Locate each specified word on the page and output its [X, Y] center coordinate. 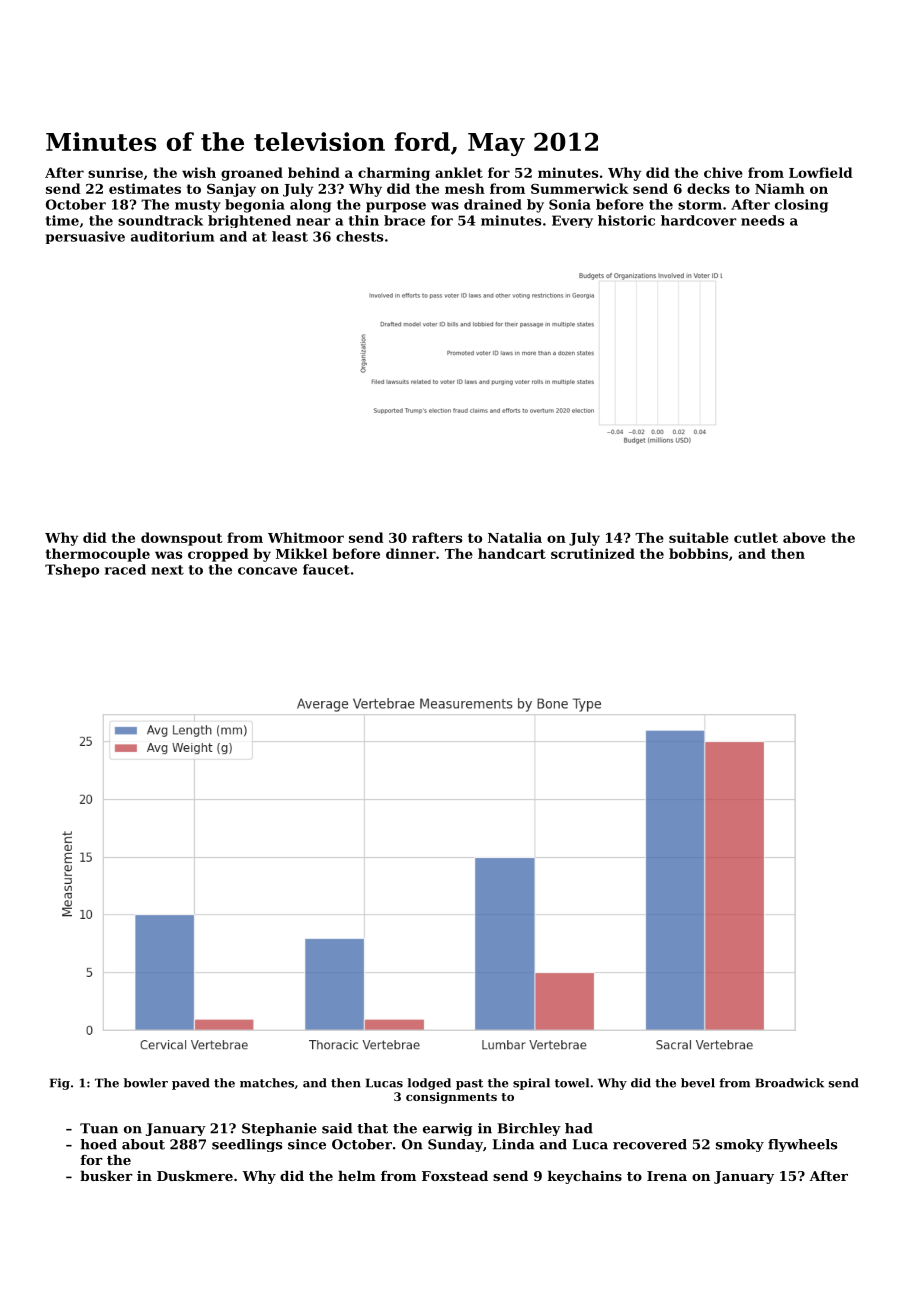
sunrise [115, 172]
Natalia [515, 537]
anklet [459, 172]
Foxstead [455, 1175]
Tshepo [72, 571]
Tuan [99, 1128]
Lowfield [821, 172]
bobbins [698, 553]
